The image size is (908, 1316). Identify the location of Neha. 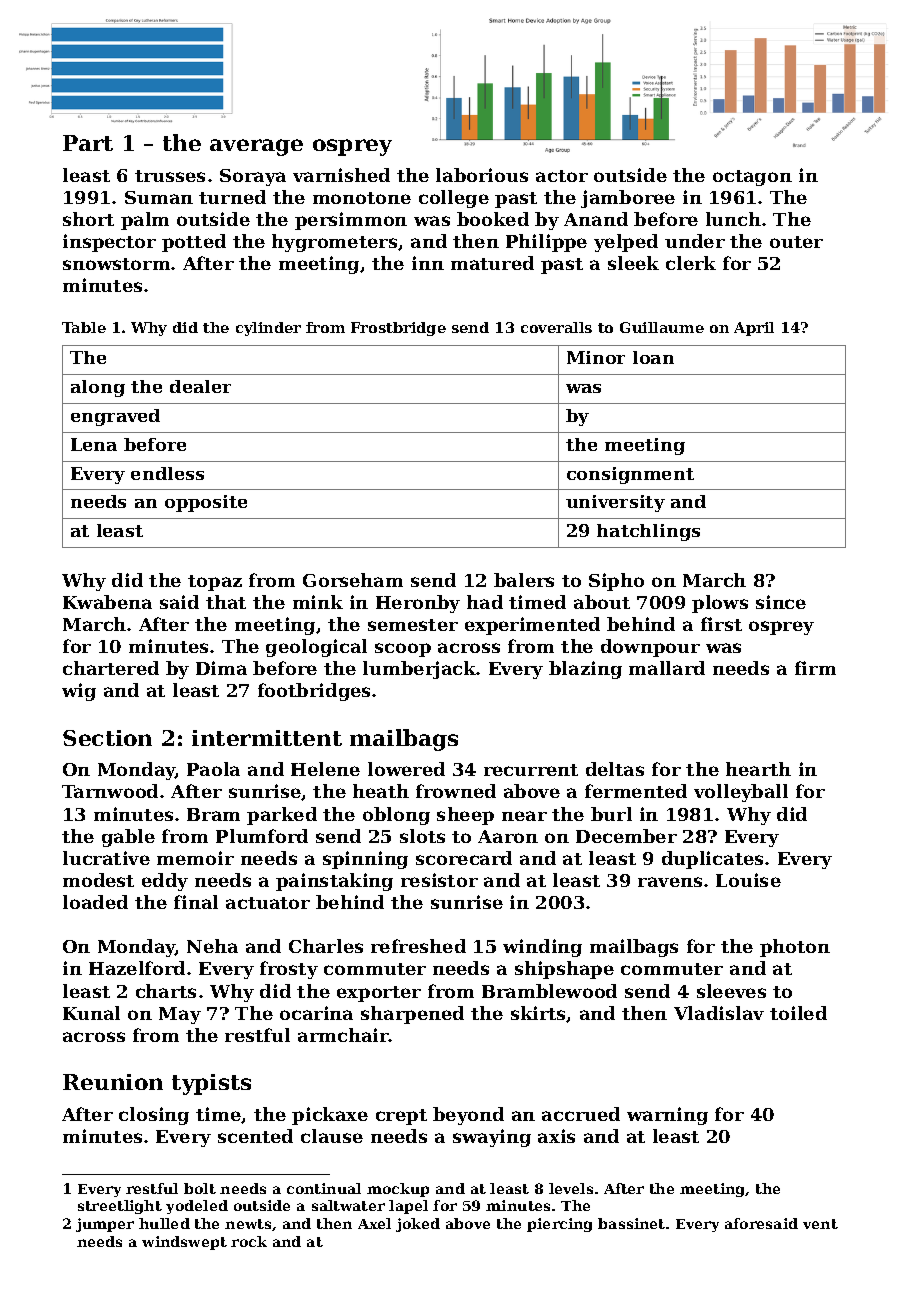
(212, 946).
